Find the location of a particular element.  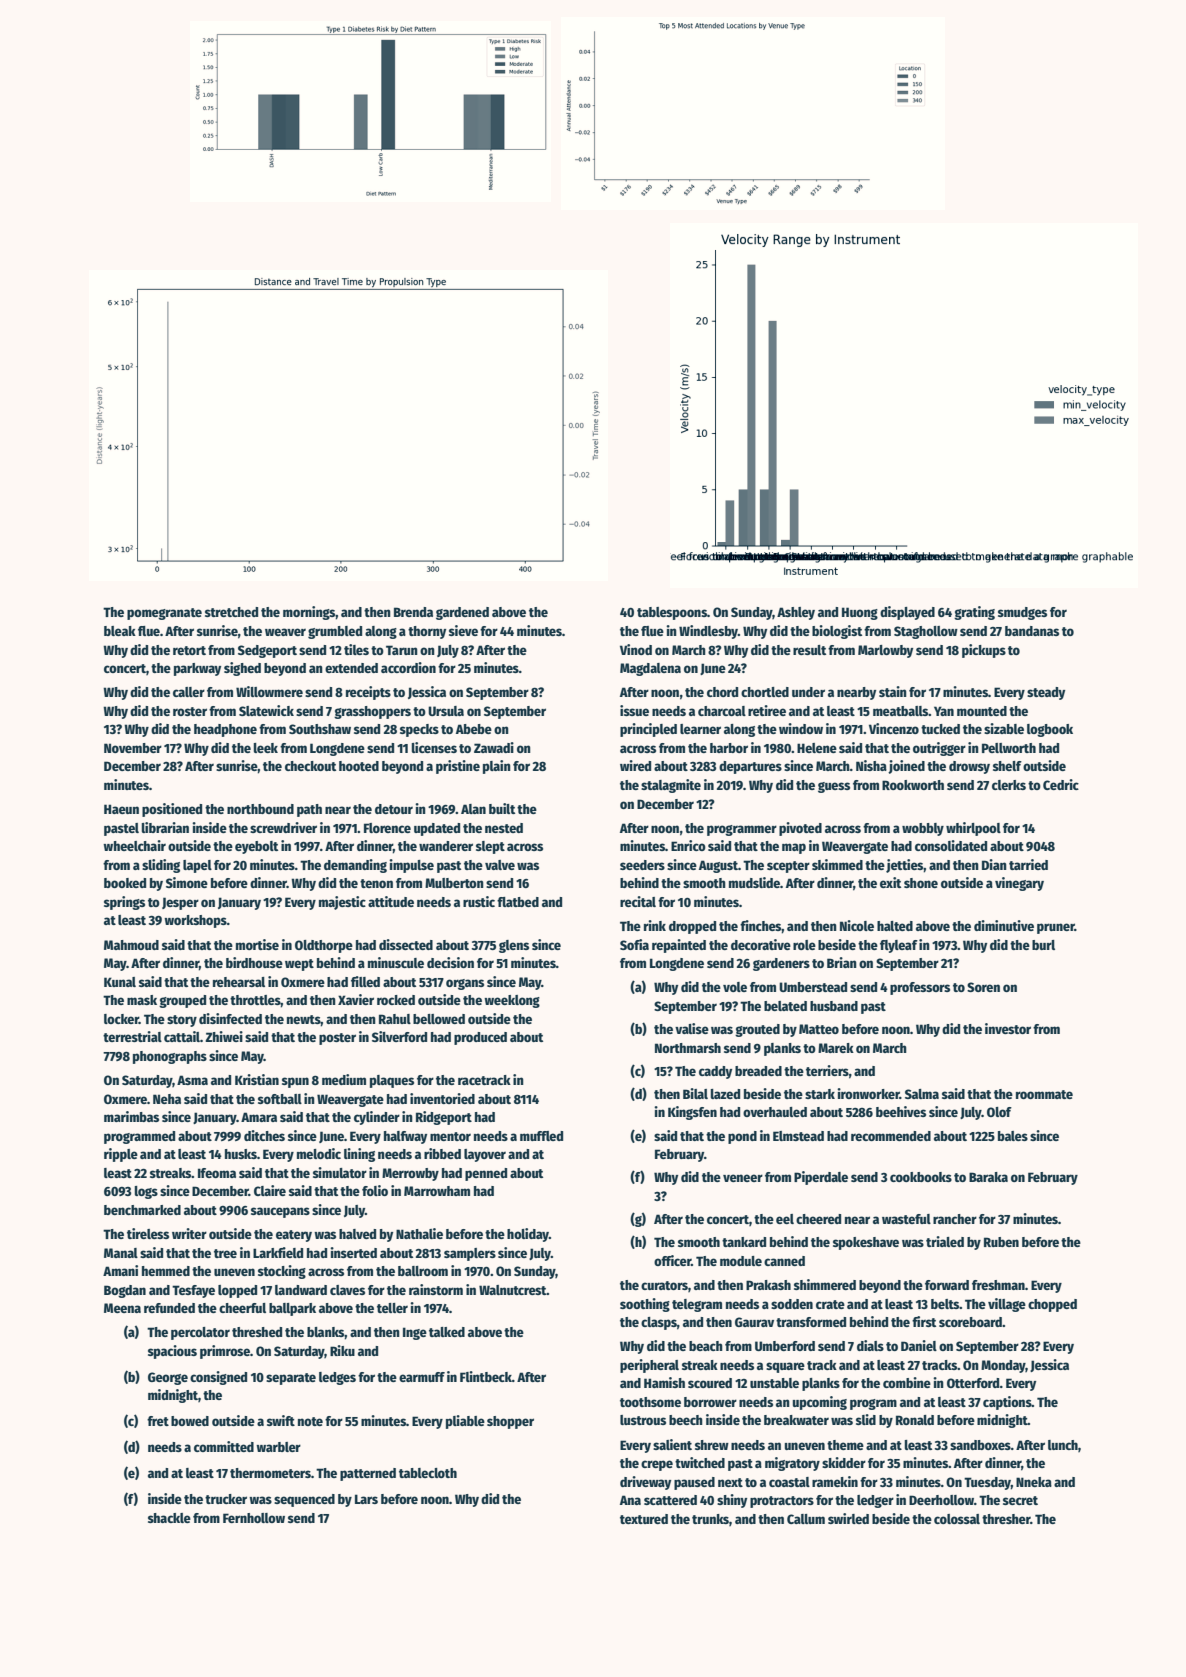

husband is located at coordinates (834, 1006).
